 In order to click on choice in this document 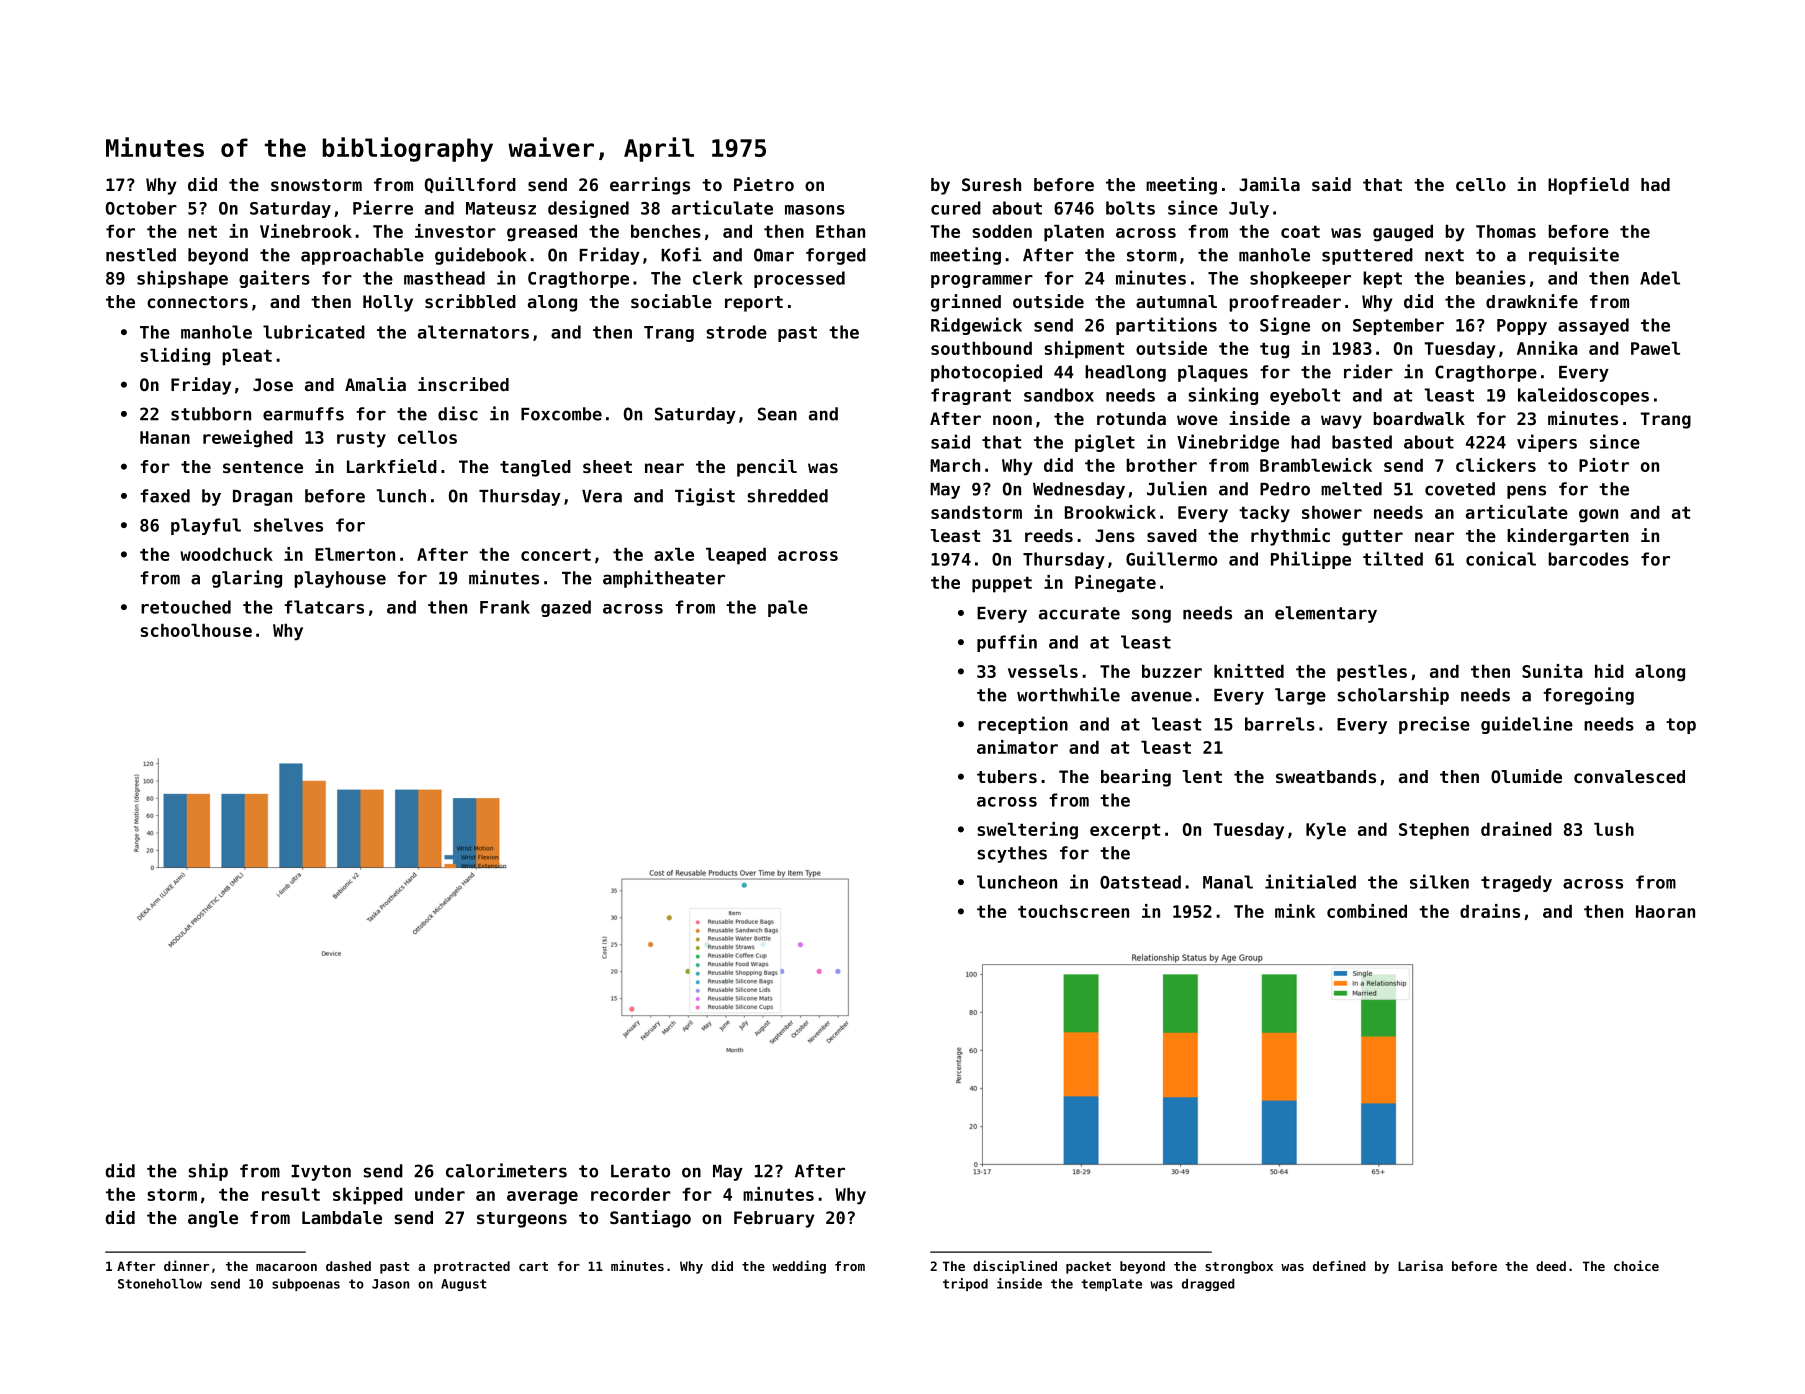, I will do `click(1636, 1265)`.
